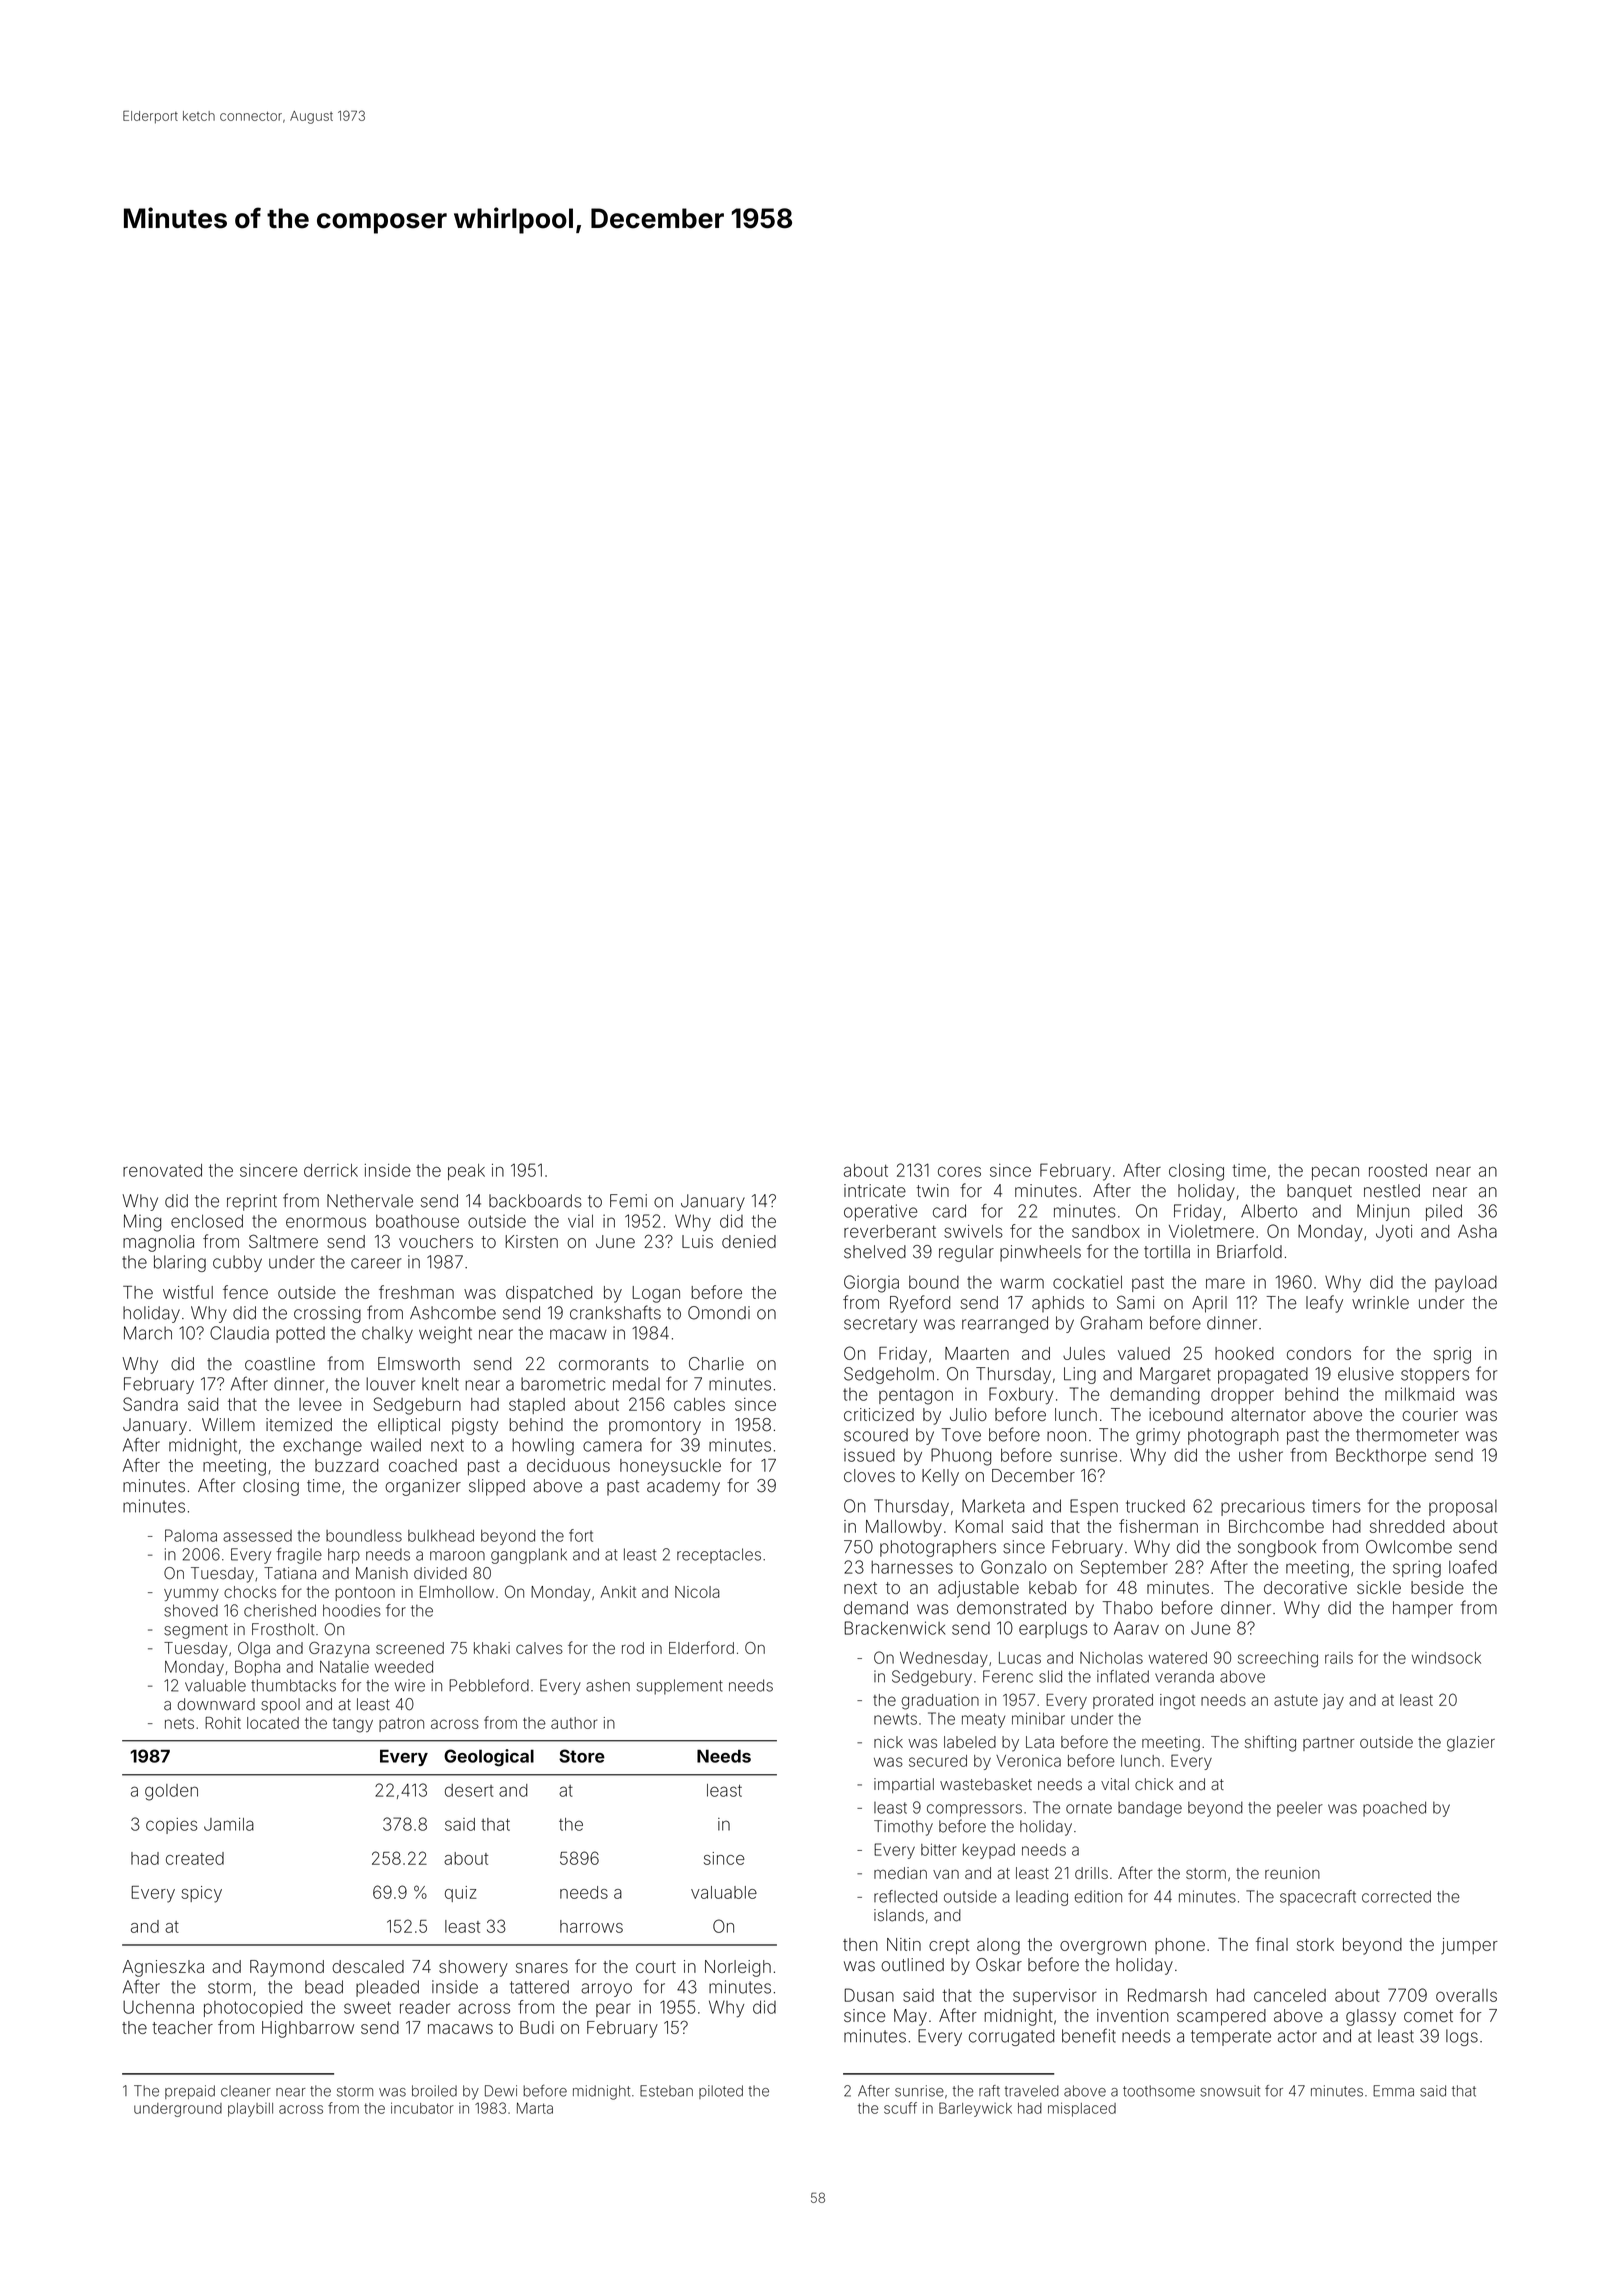 The width and height of the screenshot is (1620, 2292). I want to click on Paloma, so click(191, 1535).
